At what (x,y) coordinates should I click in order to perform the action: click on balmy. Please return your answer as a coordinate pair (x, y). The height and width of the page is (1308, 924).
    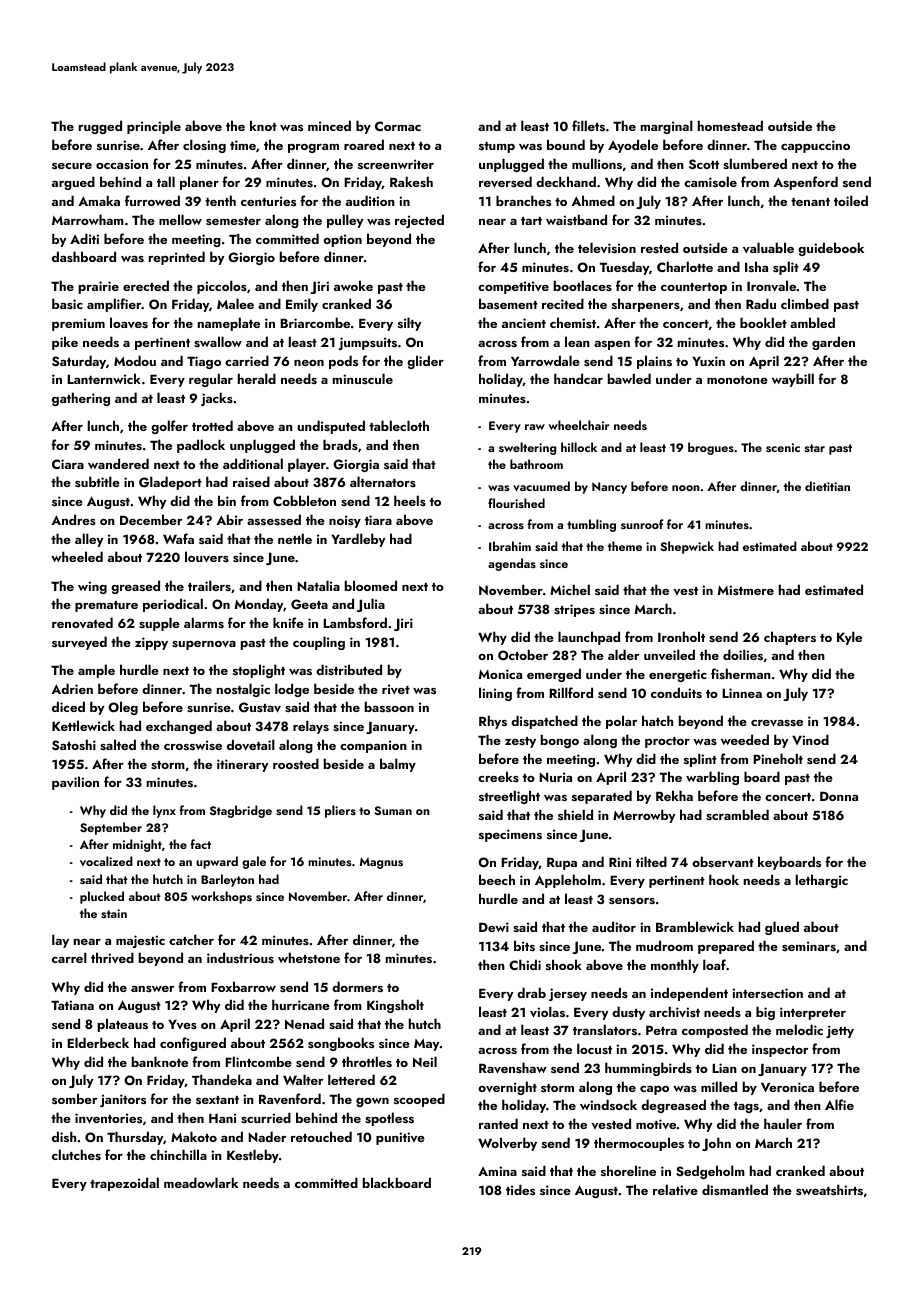
    Looking at the image, I should click on (398, 765).
